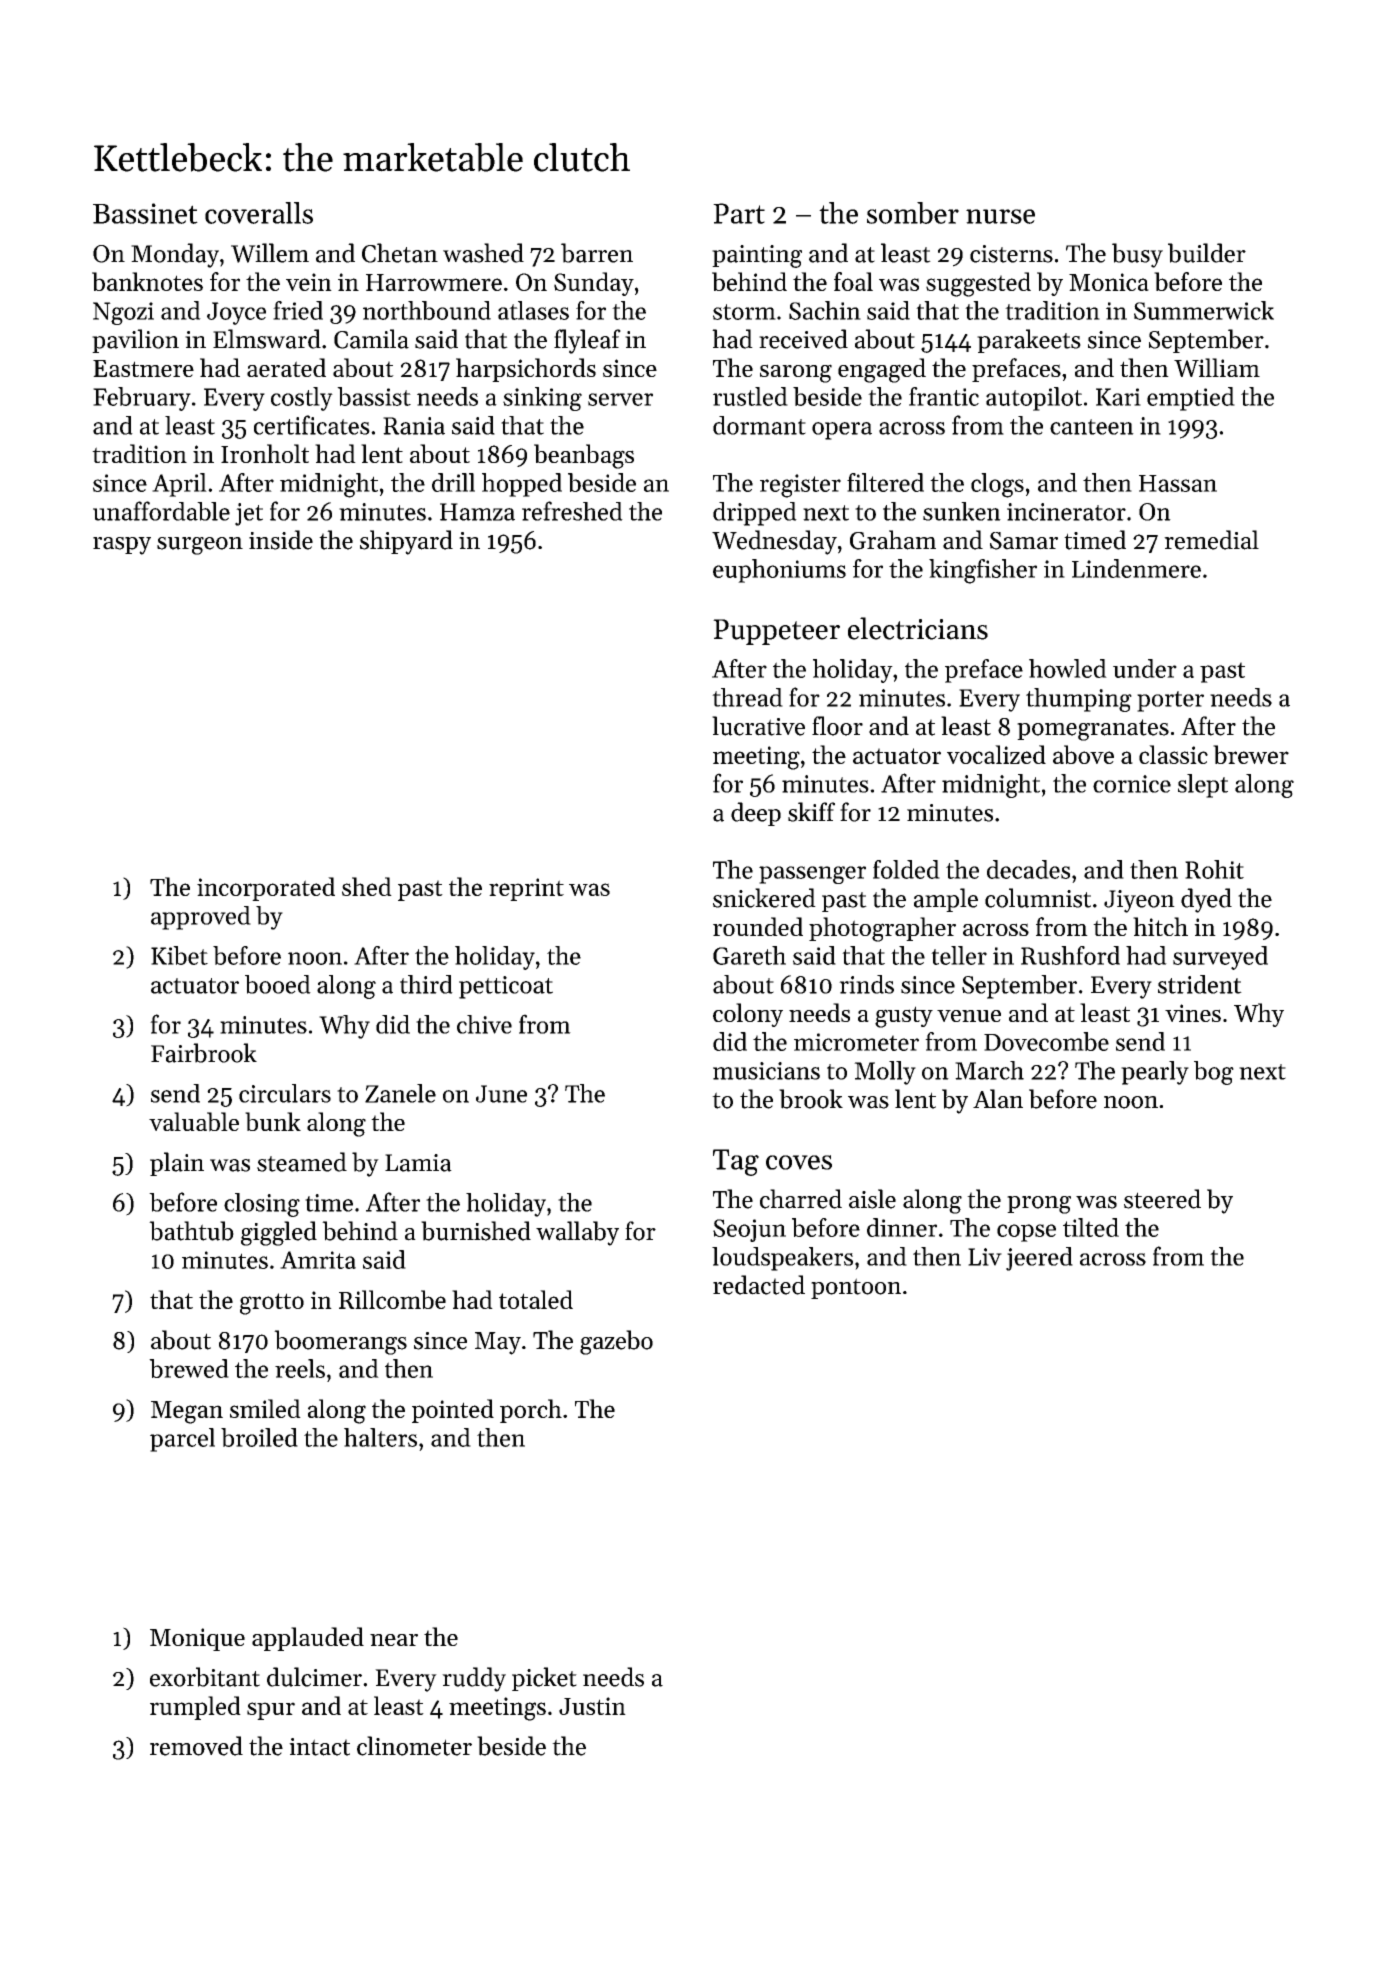  I want to click on Monique, so click(197, 1639).
